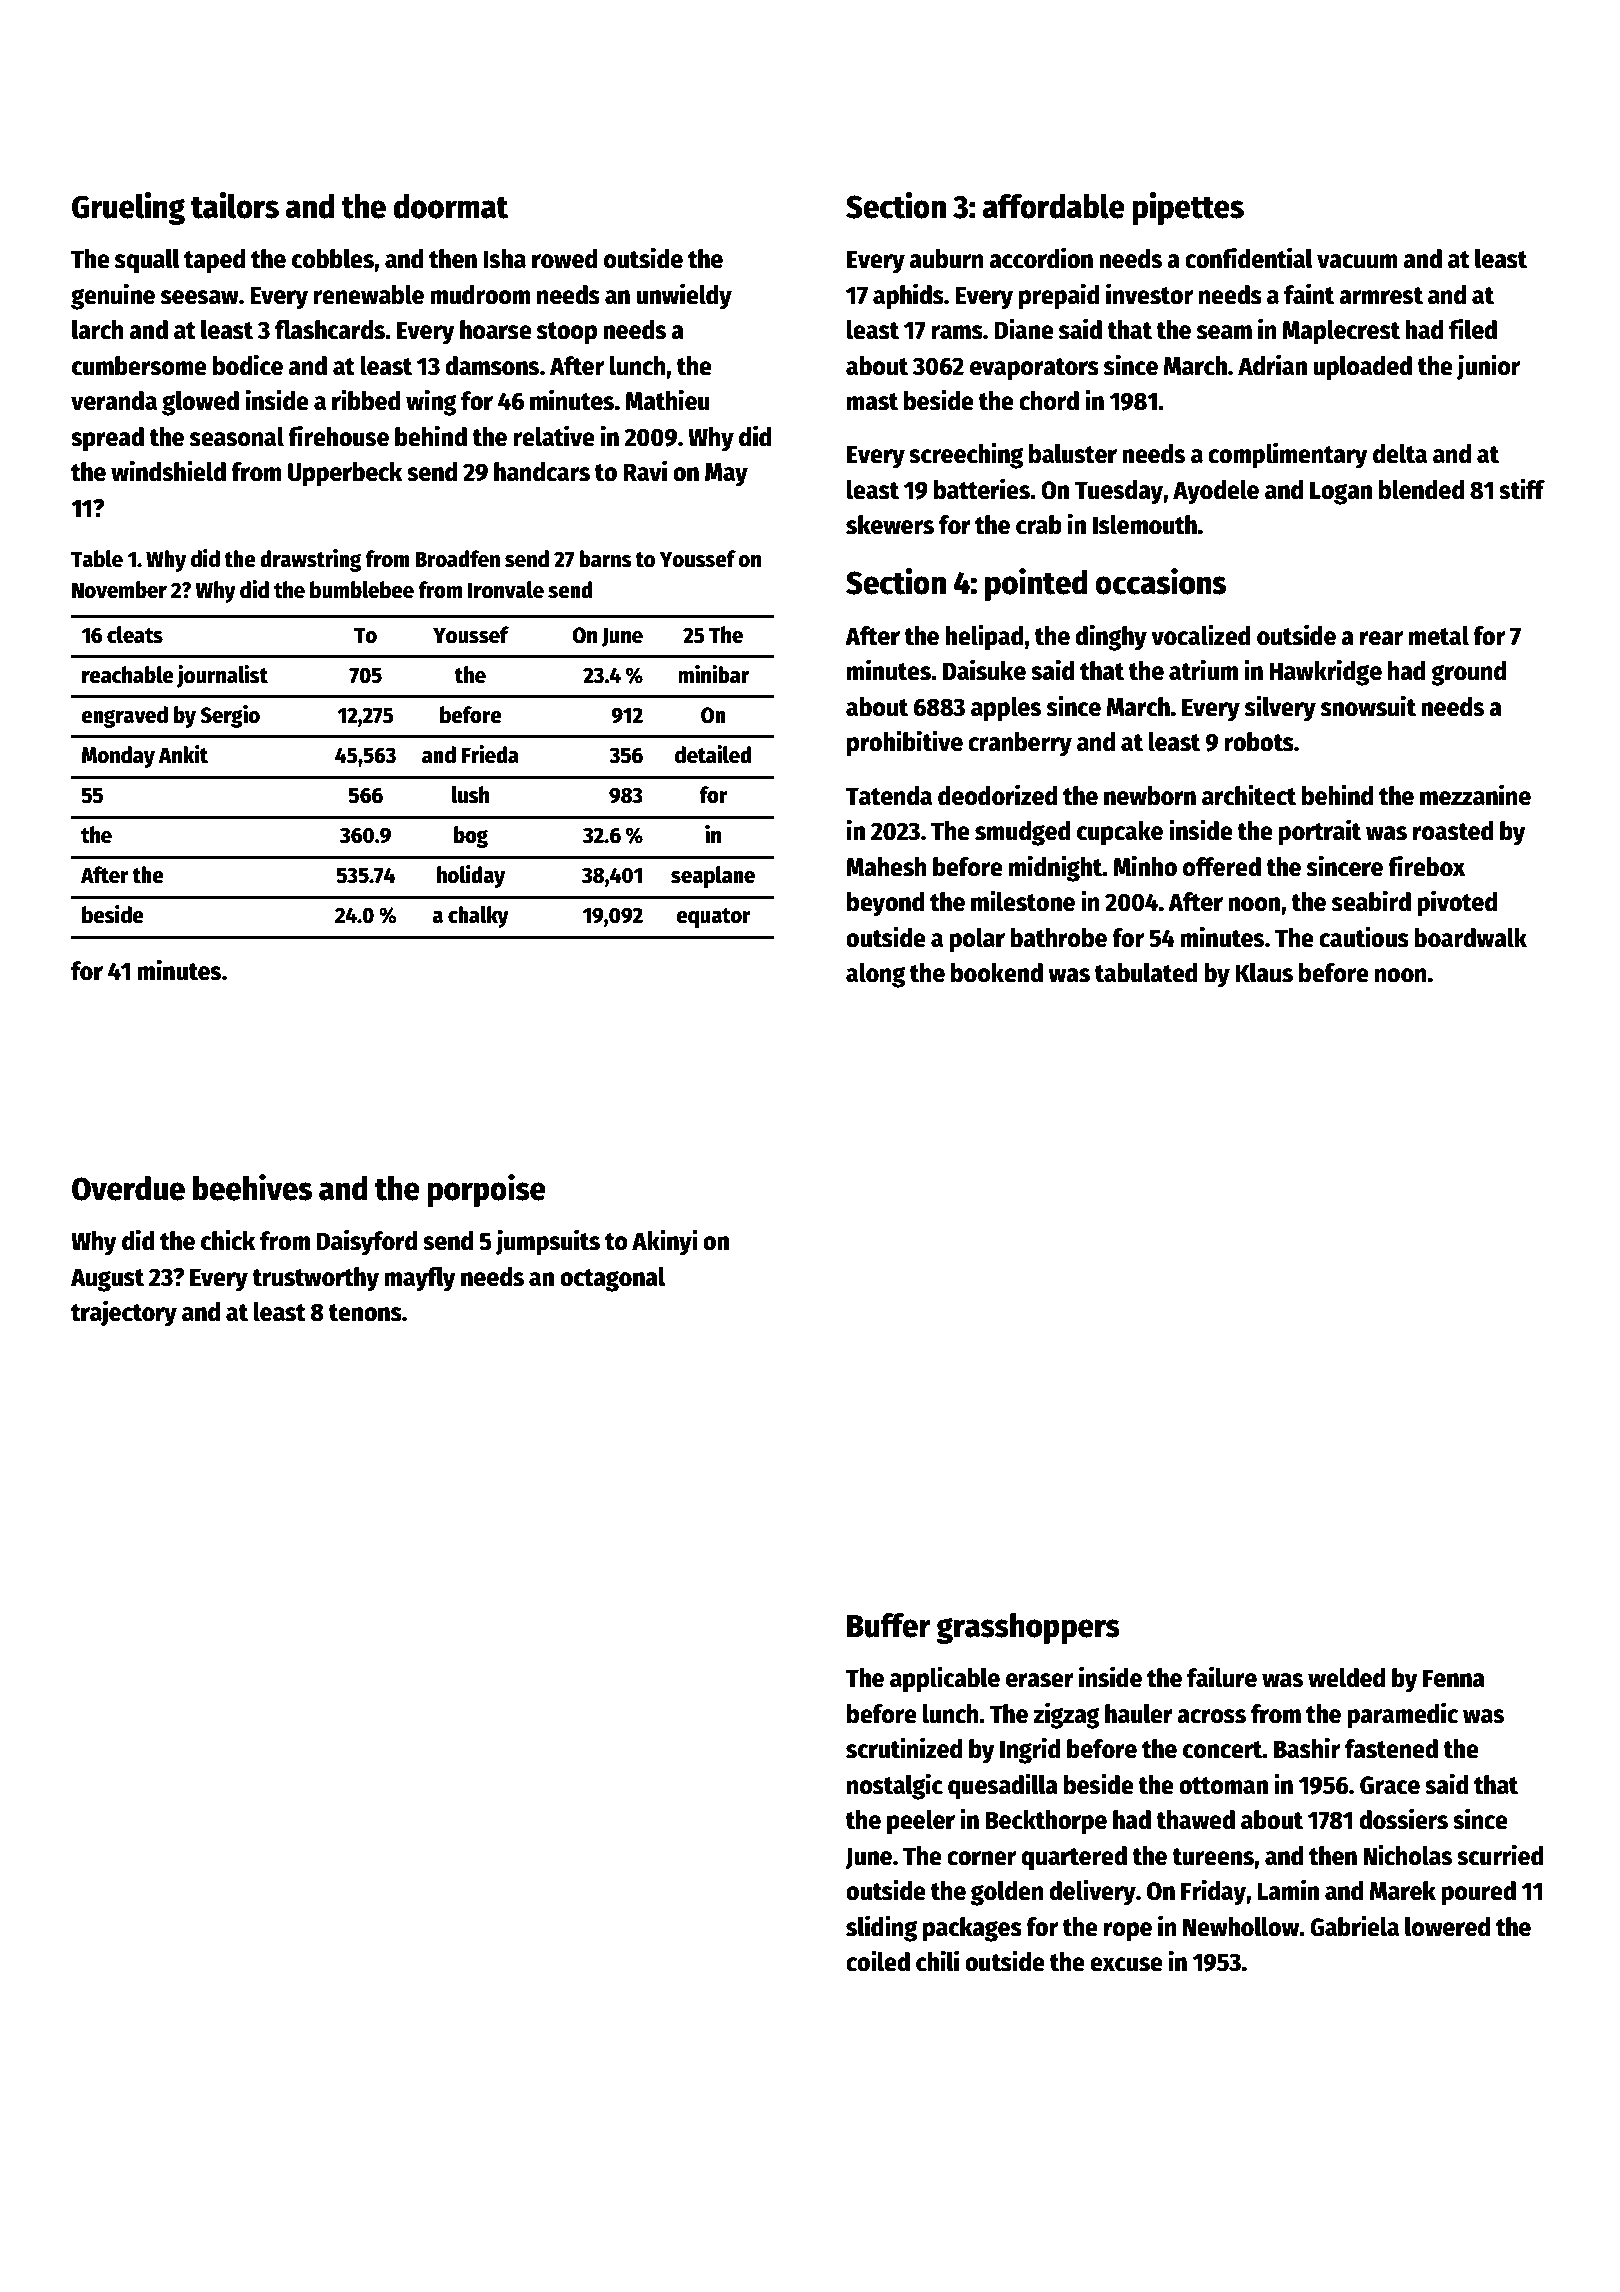 Image resolution: width=1620 pixels, height=2292 pixels. What do you see at coordinates (124, 1313) in the document?
I see `trajectory` at bounding box center [124, 1313].
